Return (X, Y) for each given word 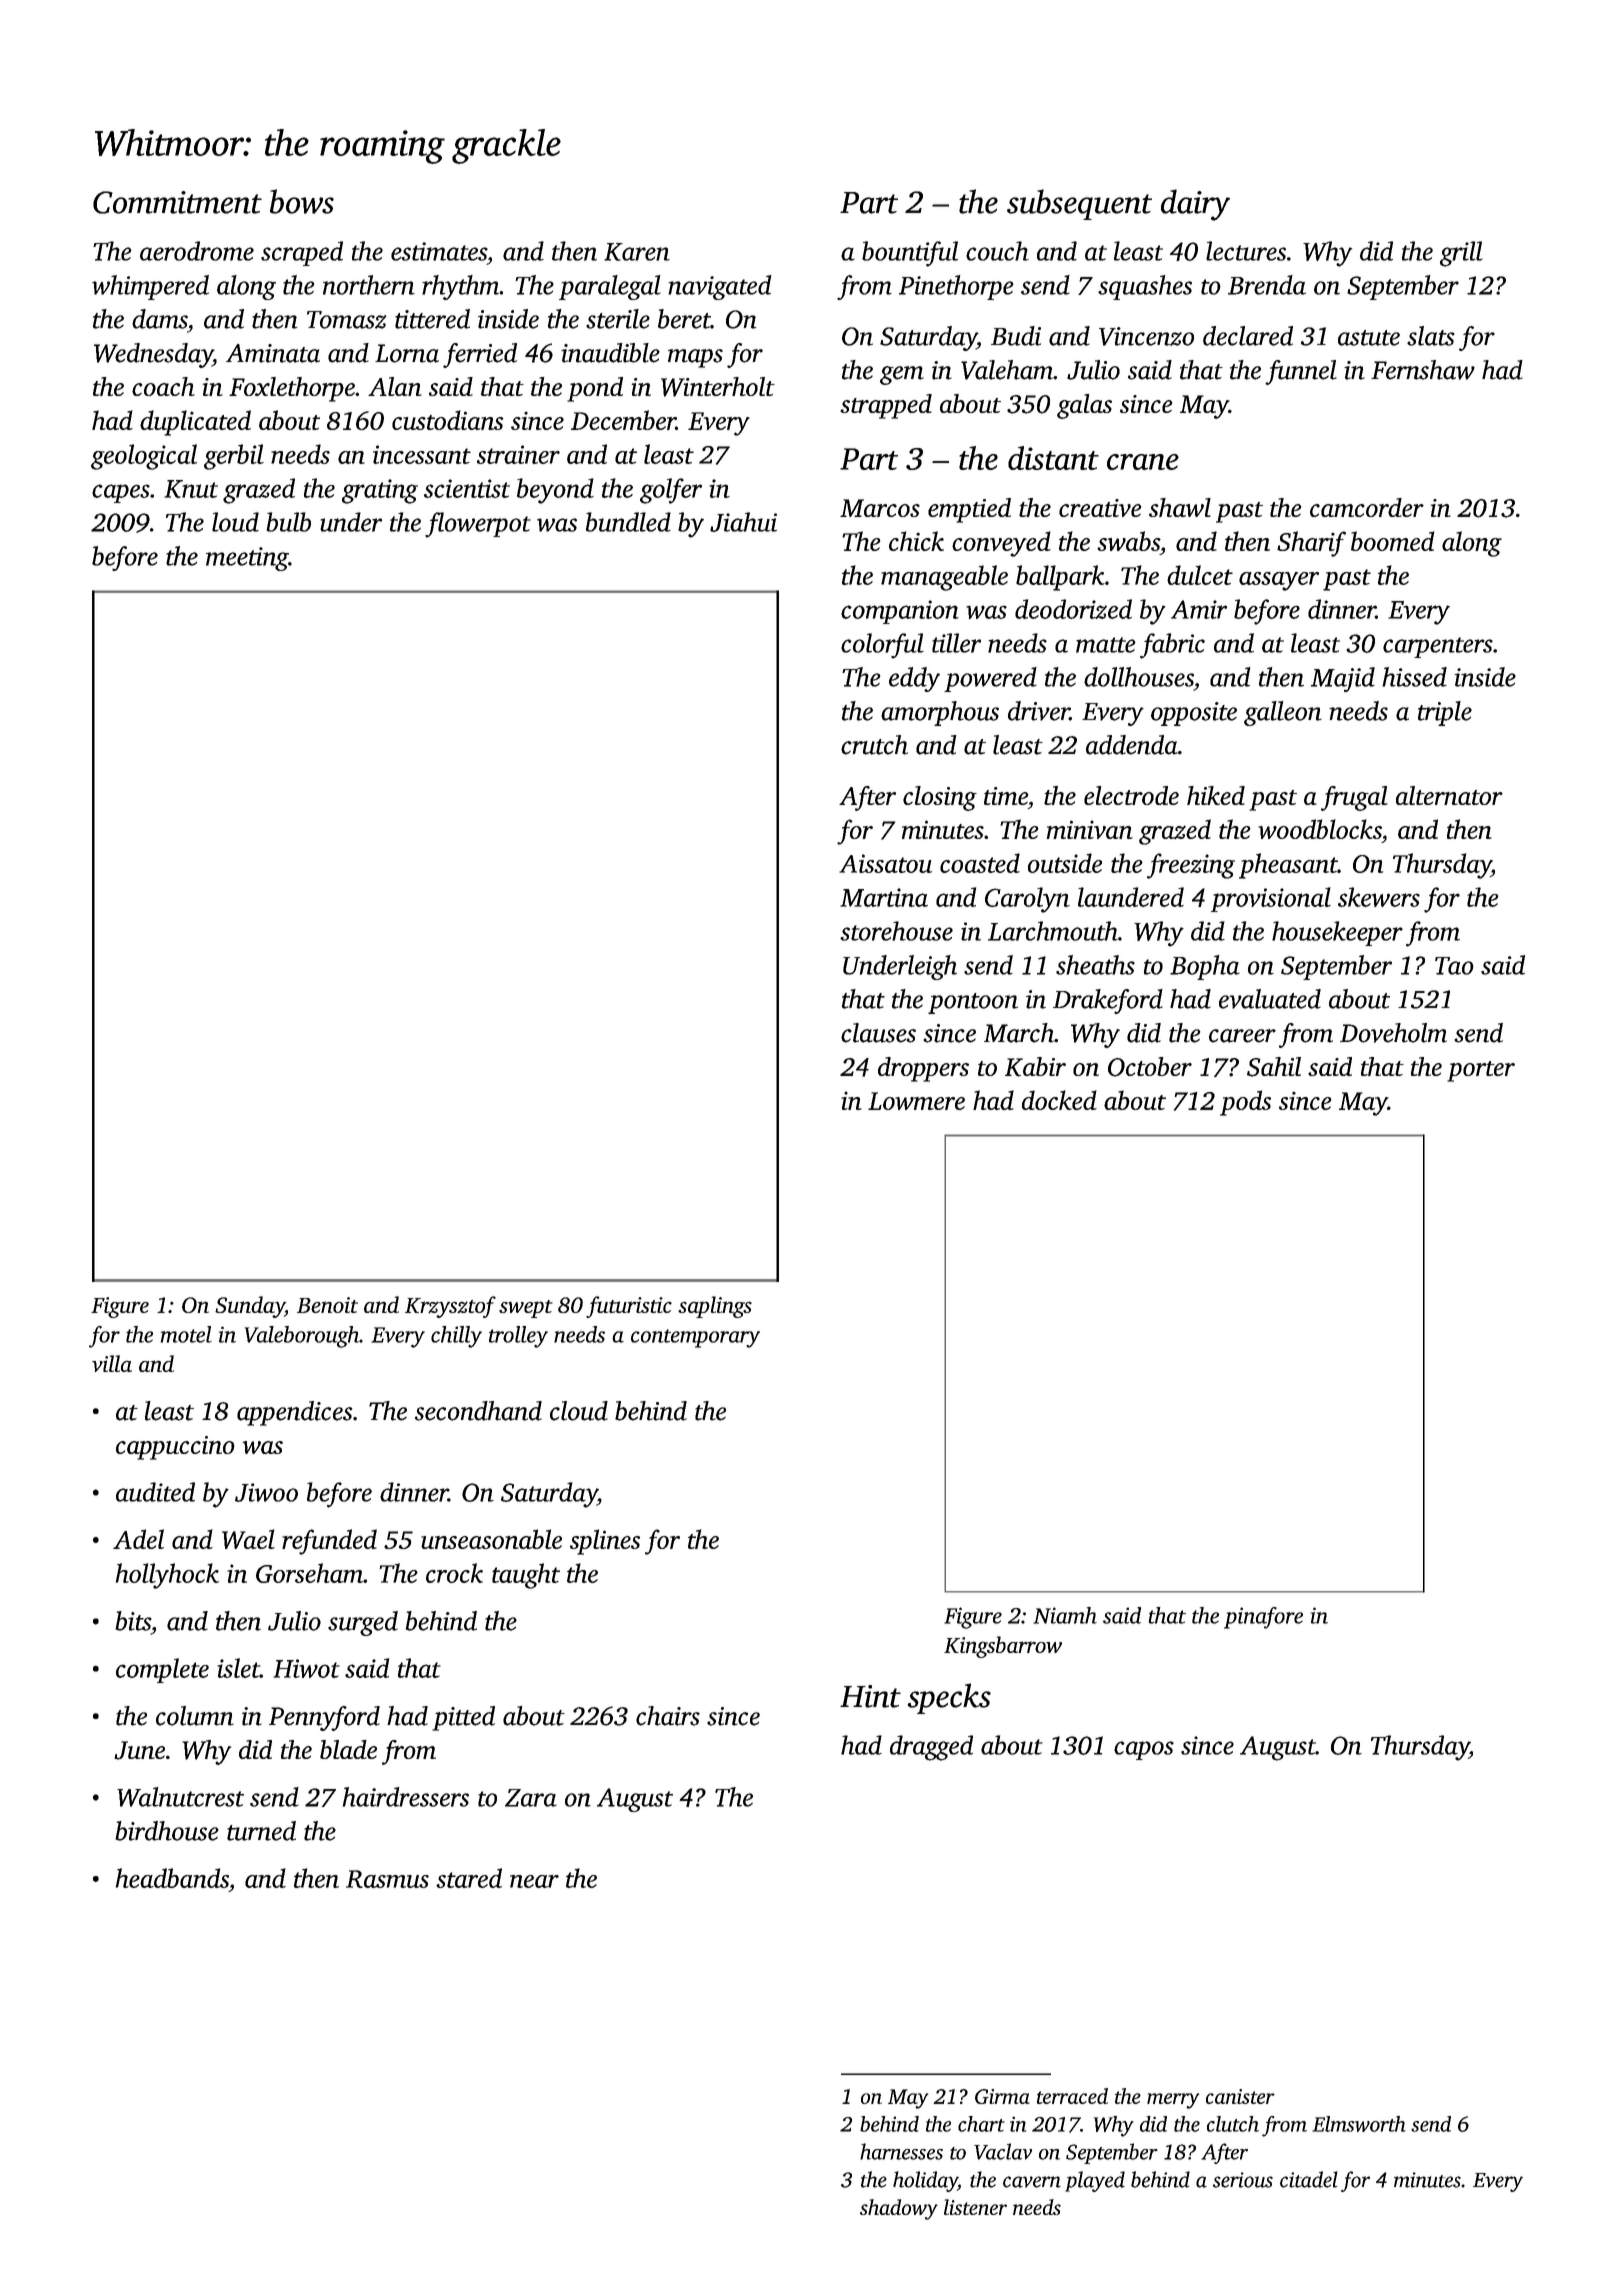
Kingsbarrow (1003, 1647)
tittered (432, 319)
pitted (463, 1718)
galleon (1283, 713)
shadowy (899, 2209)
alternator (1449, 795)
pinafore (1263, 1618)
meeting (247, 559)
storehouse (896, 931)
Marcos (880, 508)
